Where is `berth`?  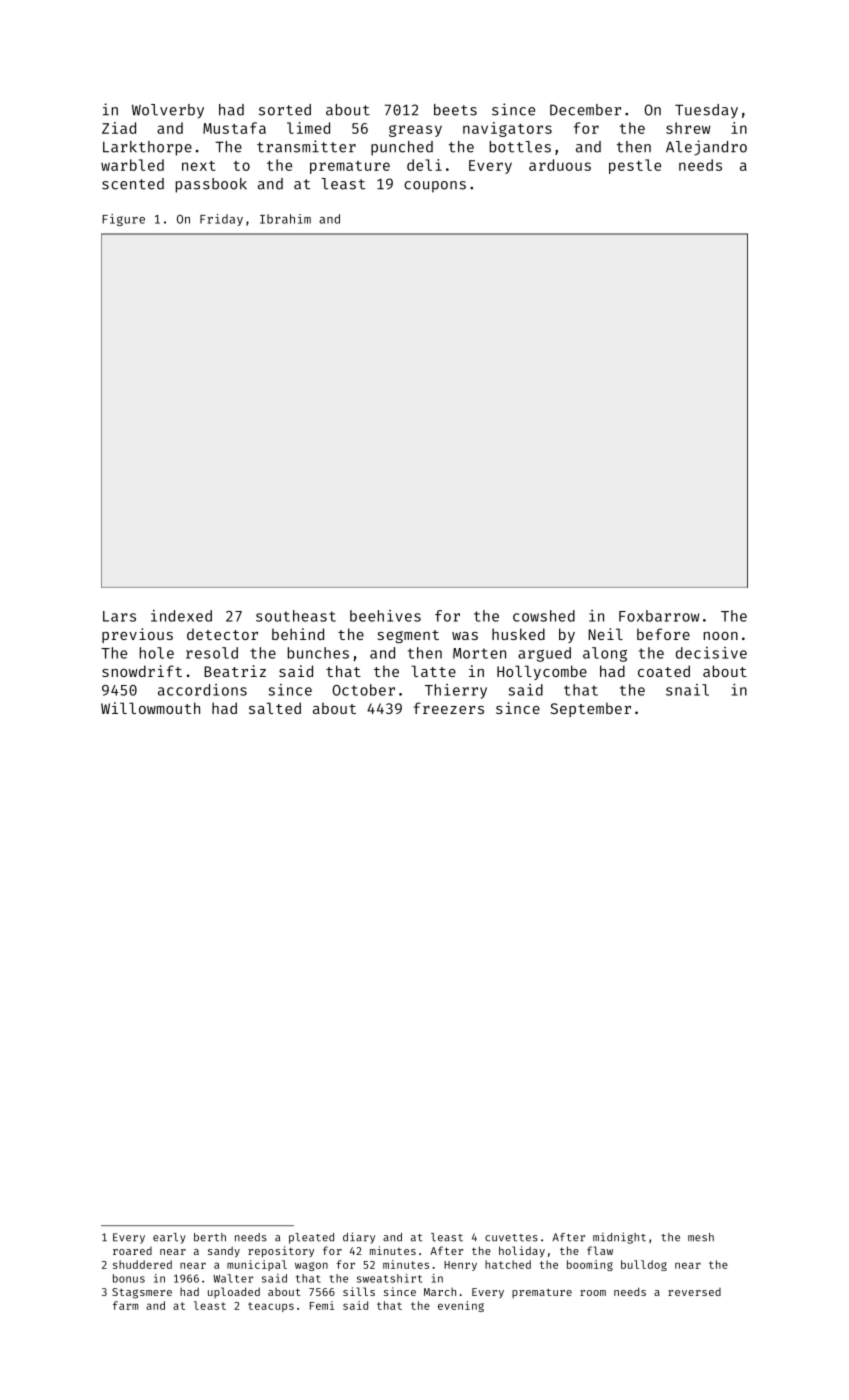
berth is located at coordinates (210, 1237).
